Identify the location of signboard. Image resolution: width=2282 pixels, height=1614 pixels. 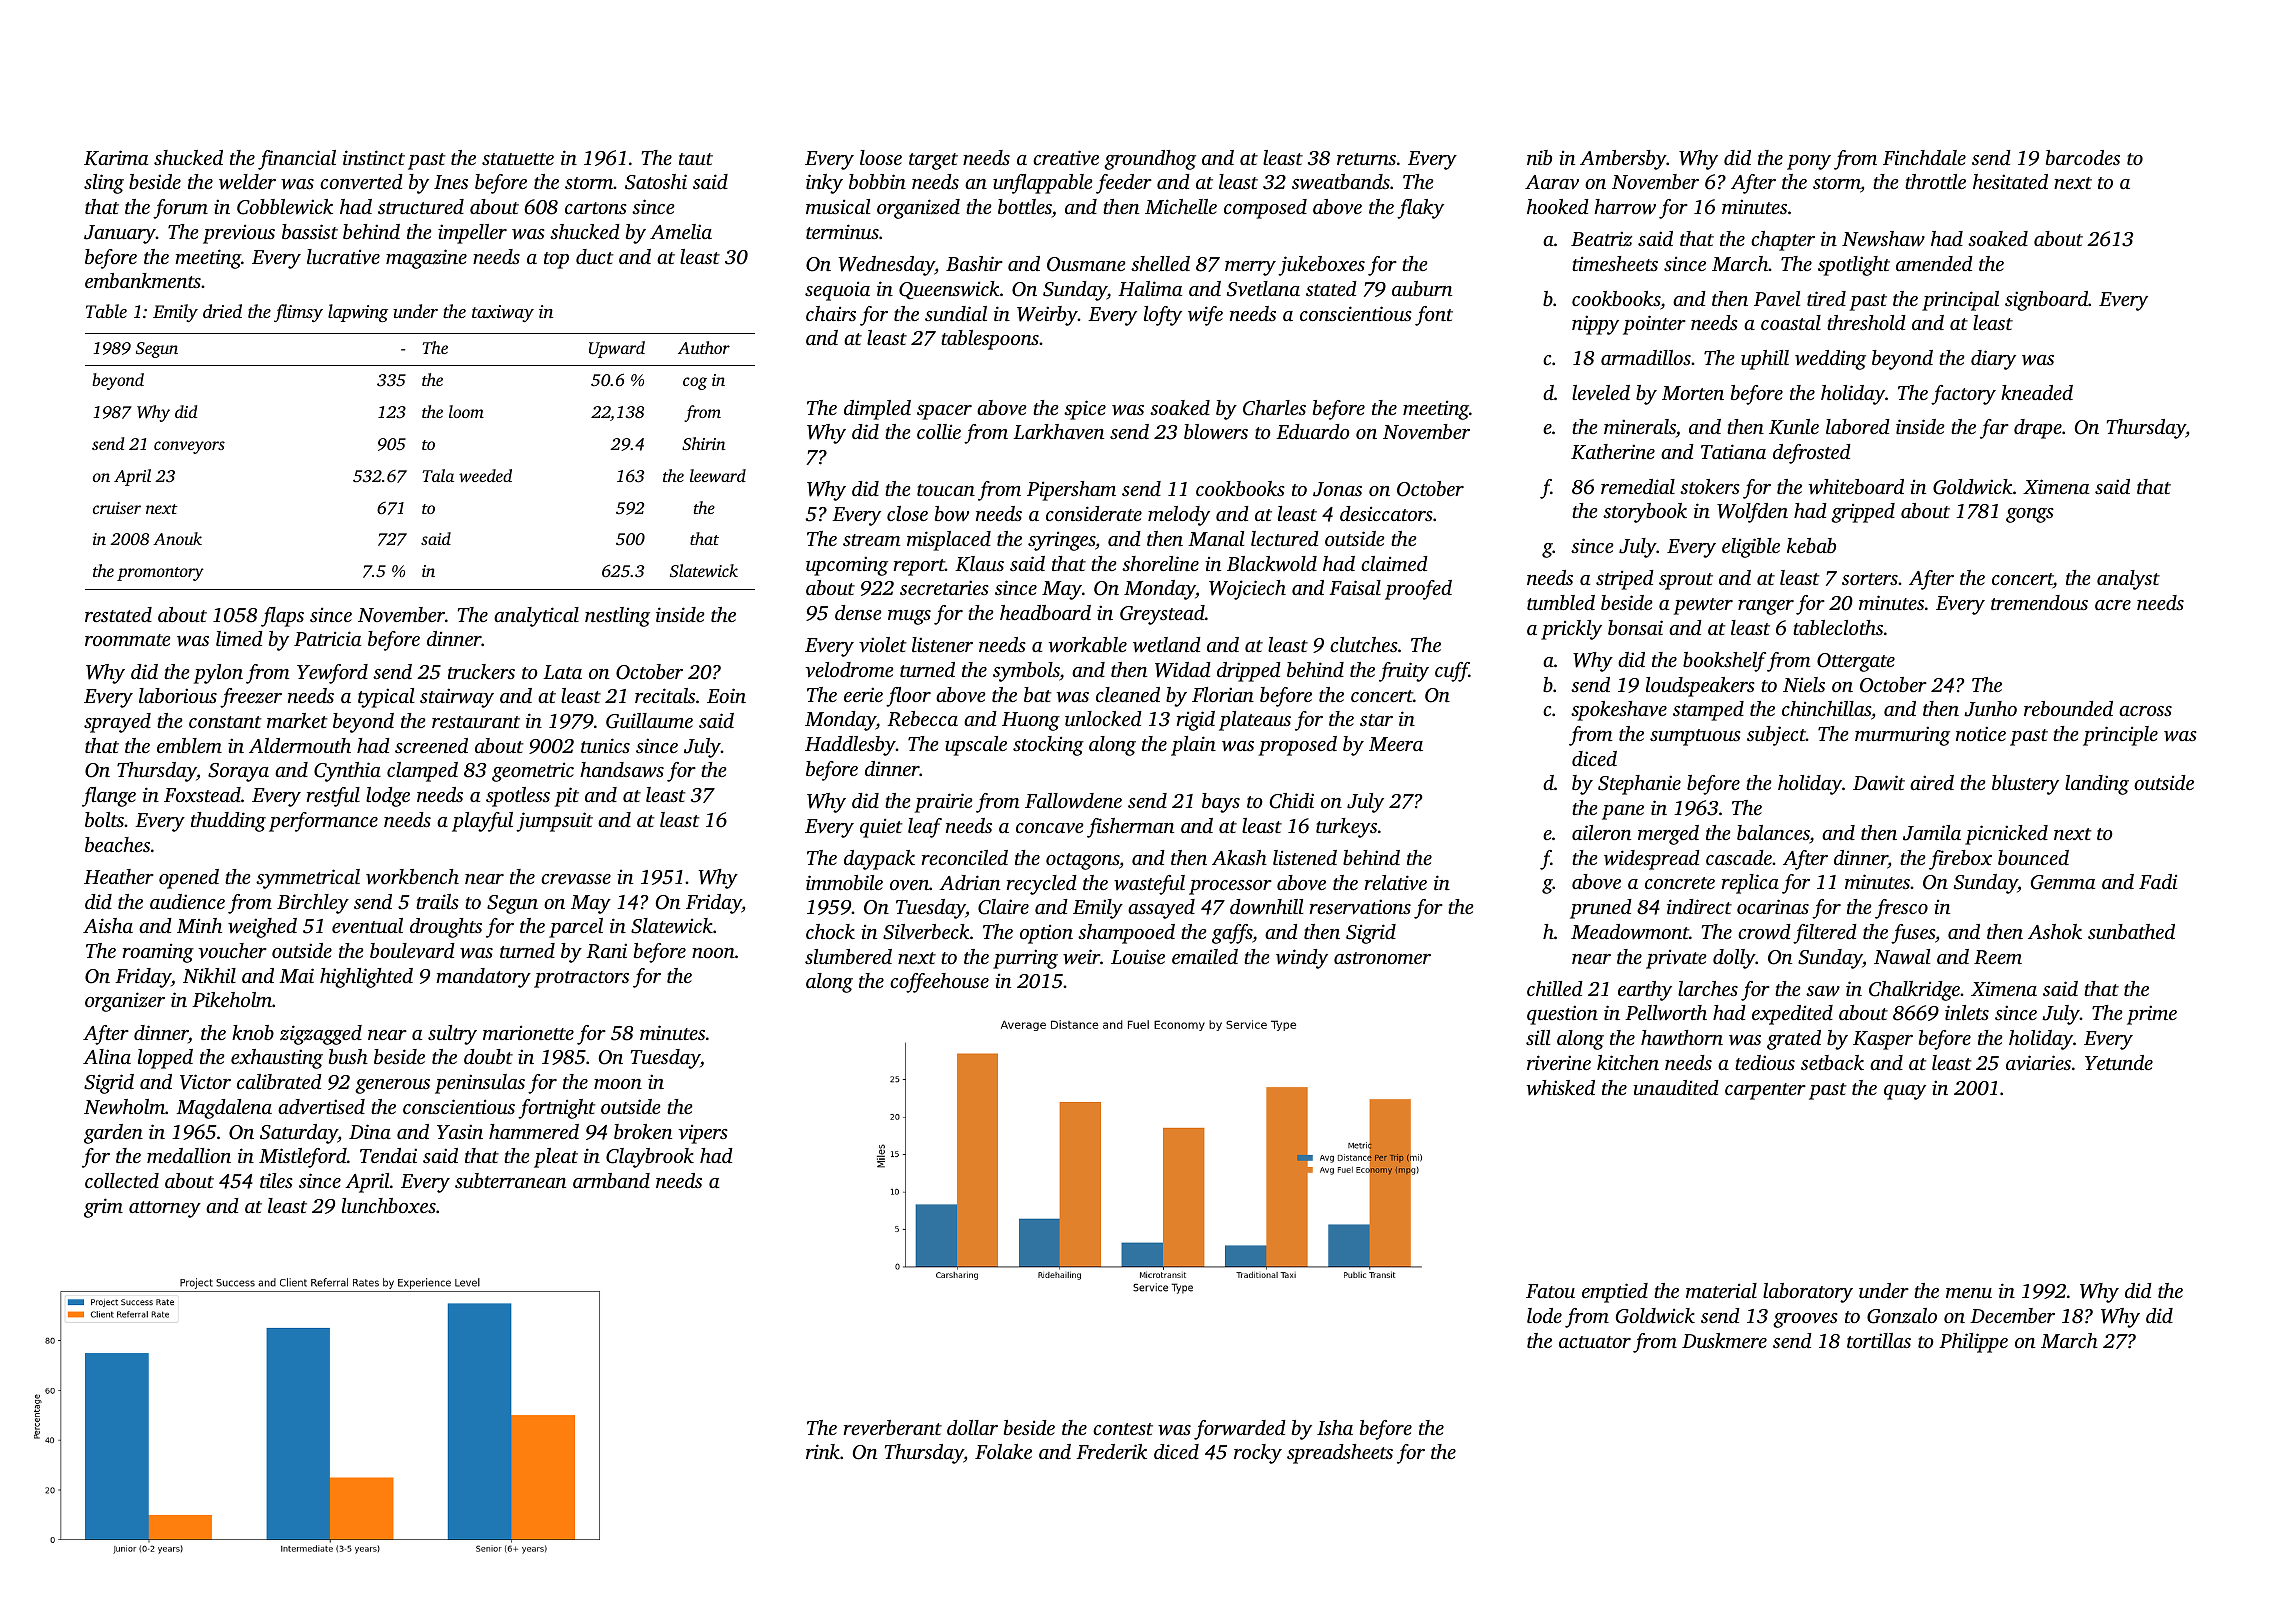
(2046, 301).
